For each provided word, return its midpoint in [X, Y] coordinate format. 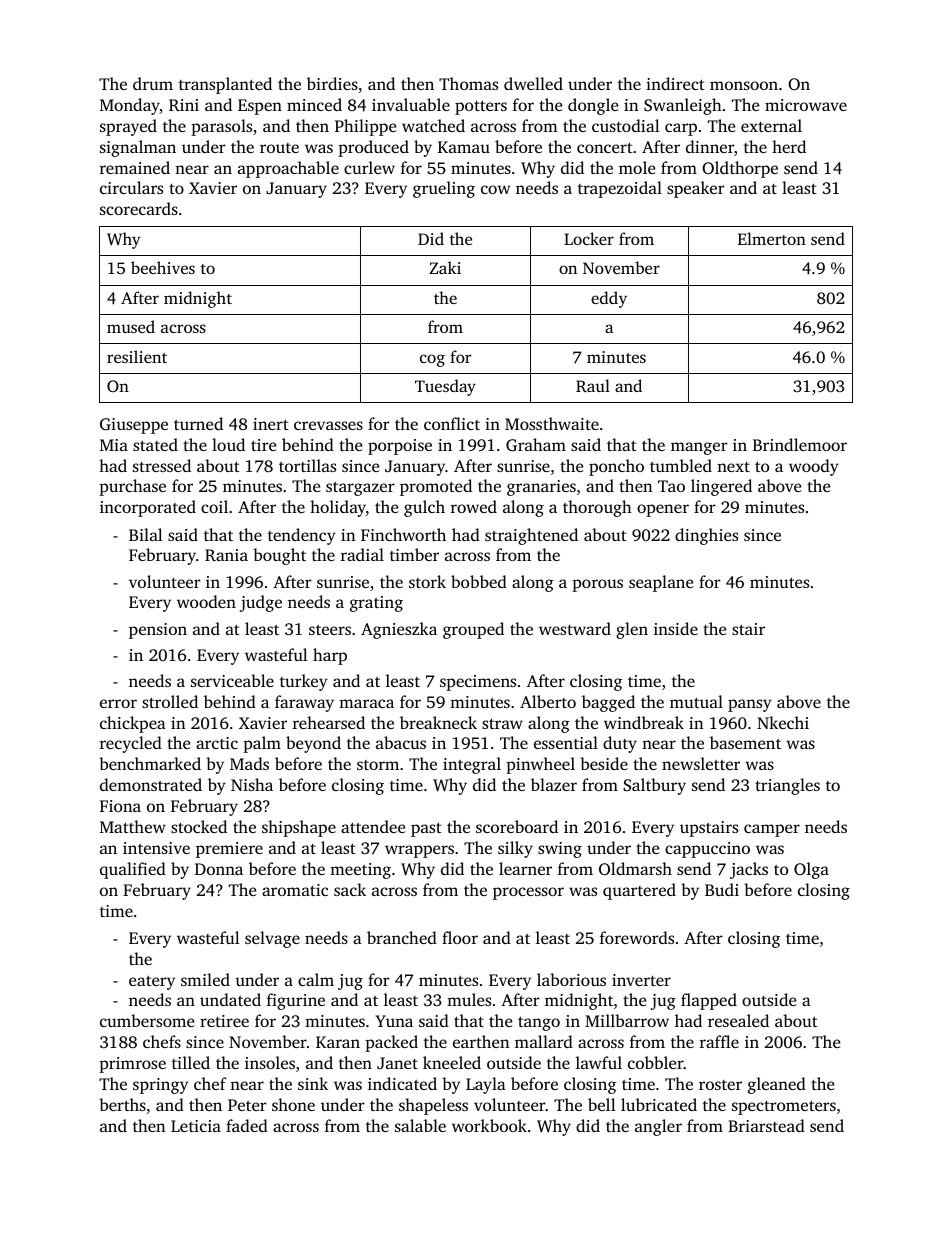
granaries [541, 488]
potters [481, 107]
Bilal [146, 534]
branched [402, 937]
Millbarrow [627, 1020]
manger [699, 448]
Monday [130, 106]
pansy [750, 705]
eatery [152, 982]
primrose [132, 1065]
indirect [675, 83]
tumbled [681, 465]
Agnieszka [399, 630]
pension [158, 631]
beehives [163, 267]
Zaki [445, 267]
